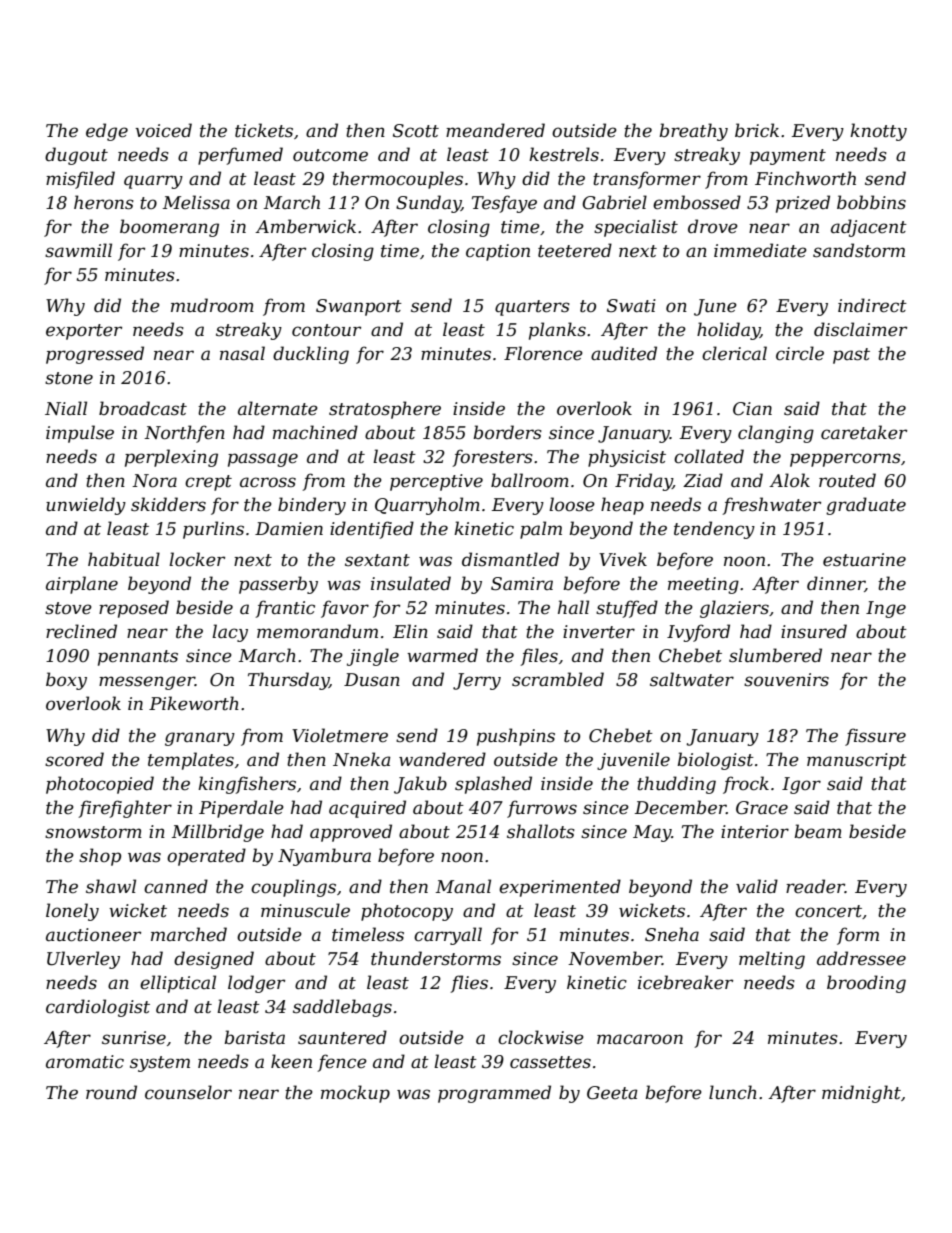 This screenshot has width=952, height=1233. What do you see at coordinates (436, 958) in the screenshot?
I see `thunderstorms` at bounding box center [436, 958].
